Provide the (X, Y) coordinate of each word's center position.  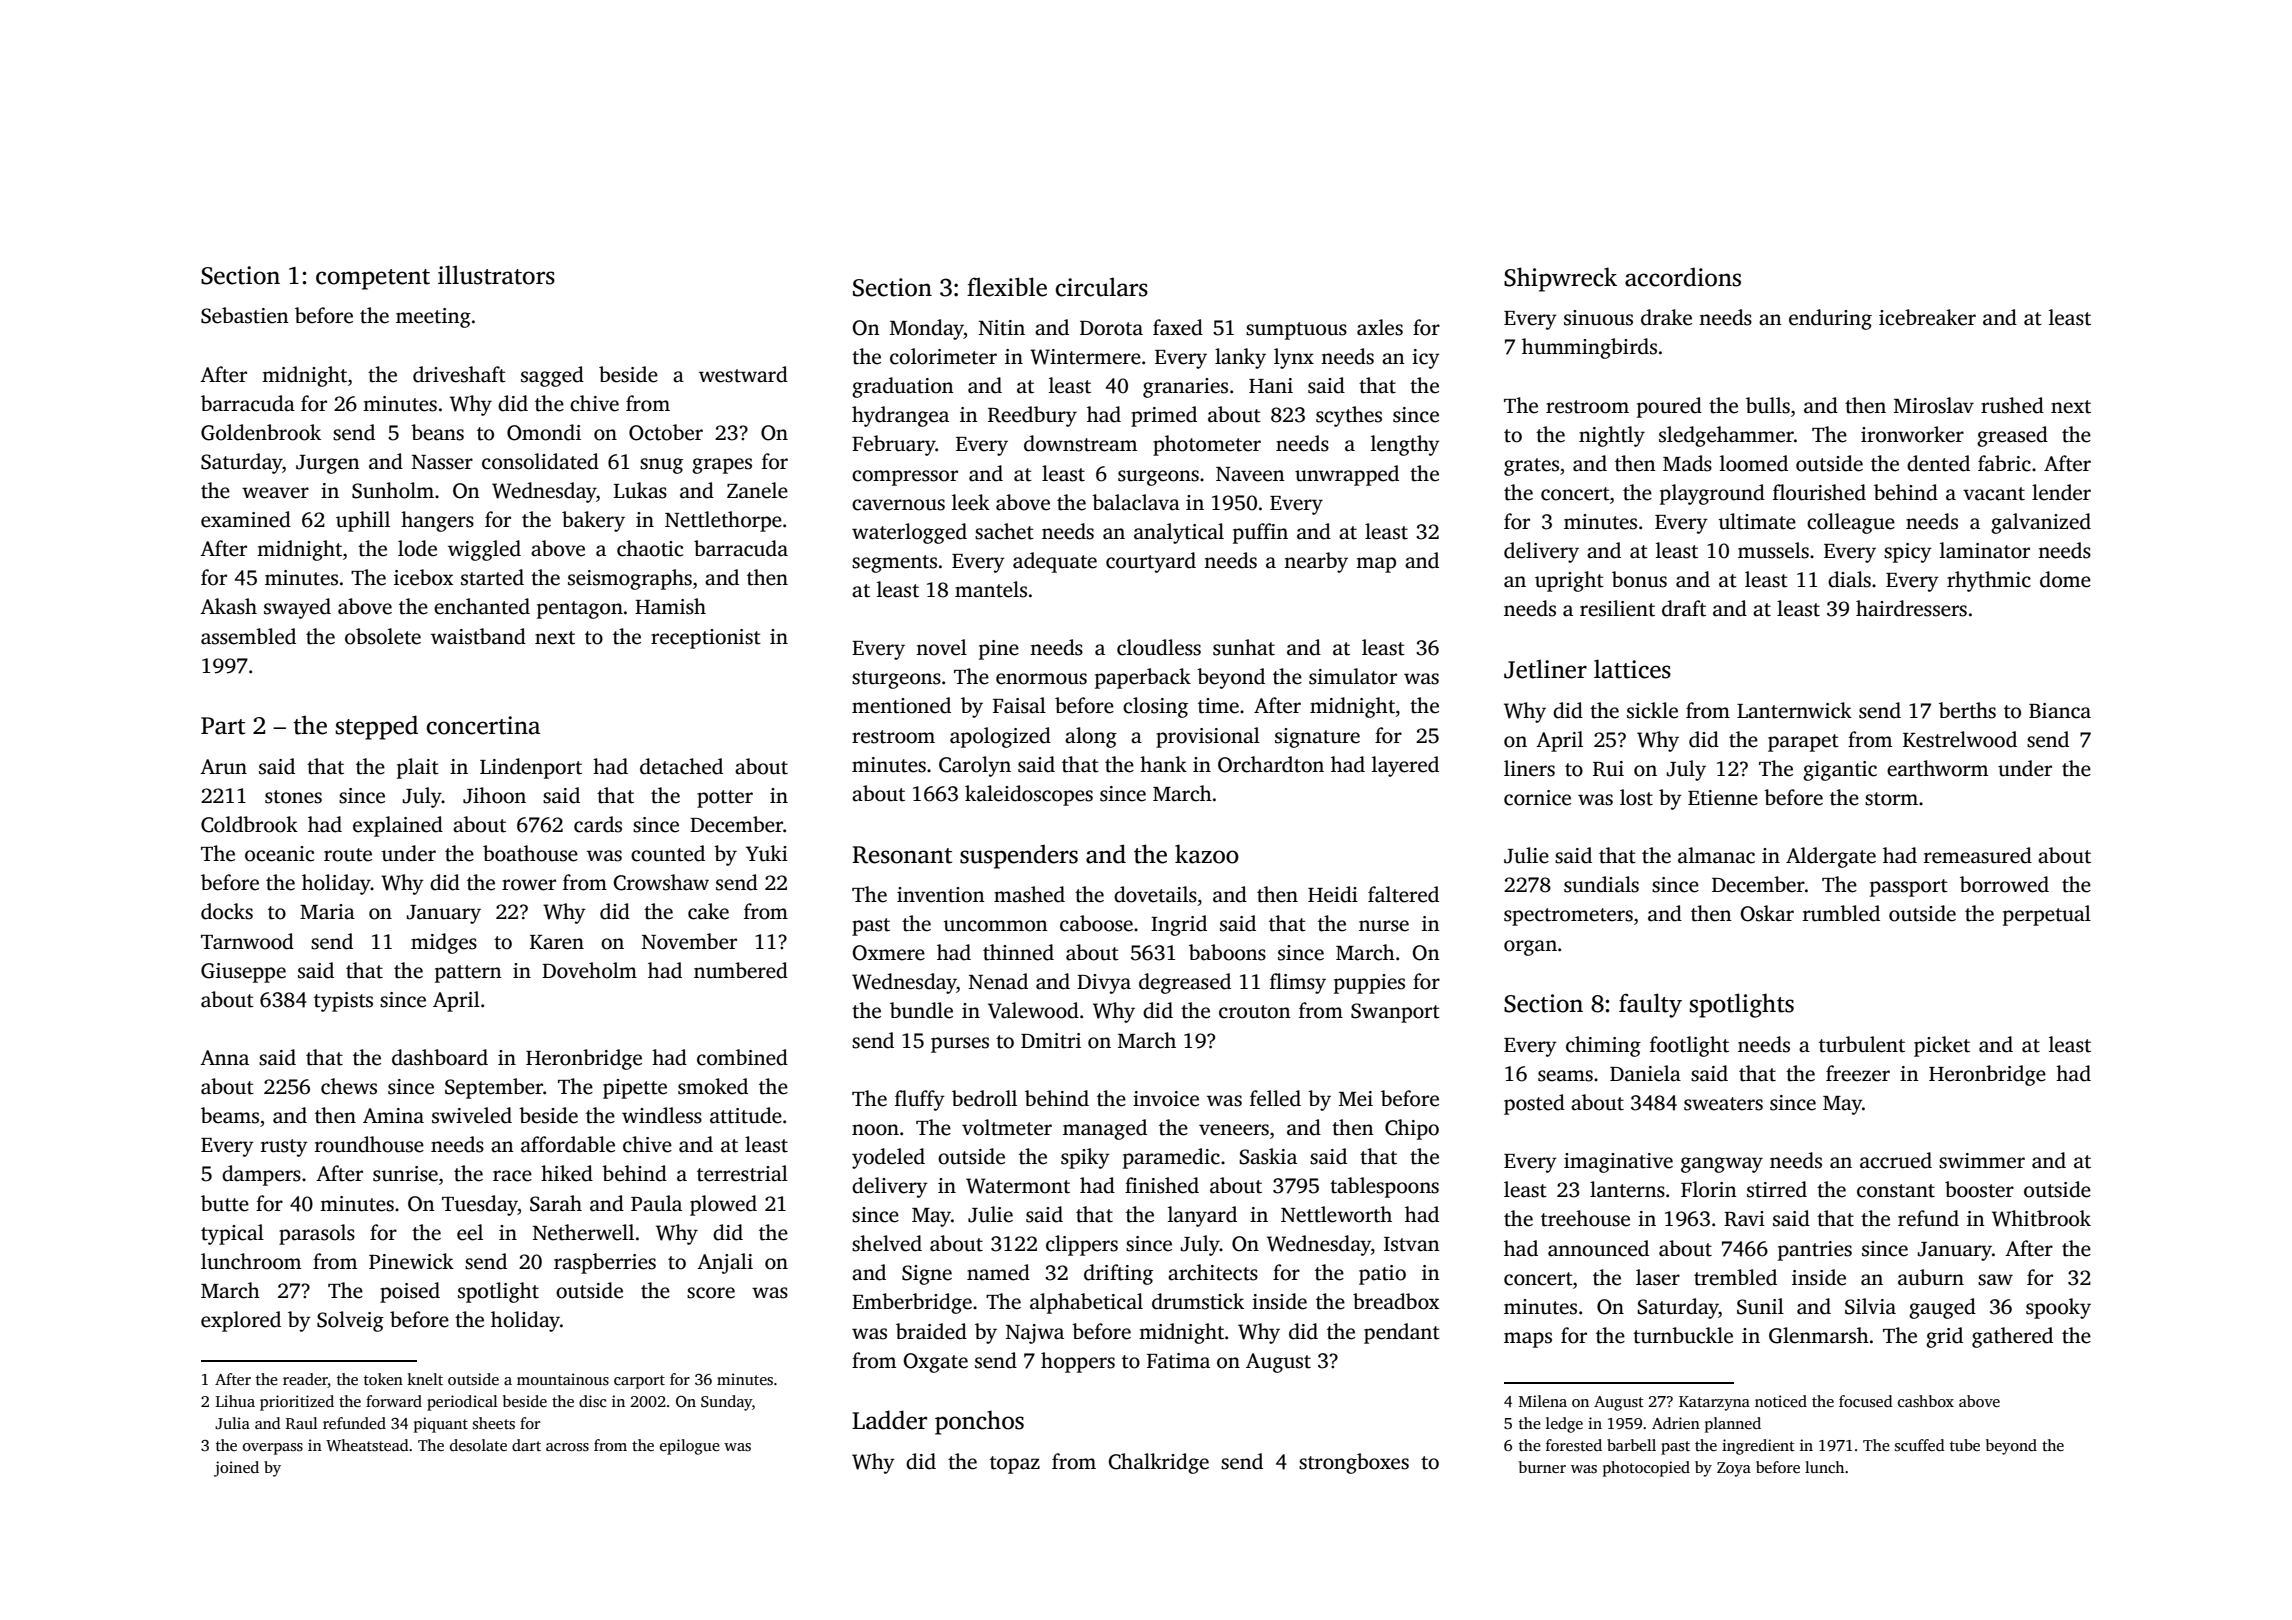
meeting (433, 318)
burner (1542, 1467)
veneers (1234, 1130)
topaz (1015, 1465)
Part (223, 726)
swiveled (472, 1115)
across (567, 1447)
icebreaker (1927, 317)
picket (1942, 1046)
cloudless (1159, 647)
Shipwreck (1560, 279)
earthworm (1937, 768)
